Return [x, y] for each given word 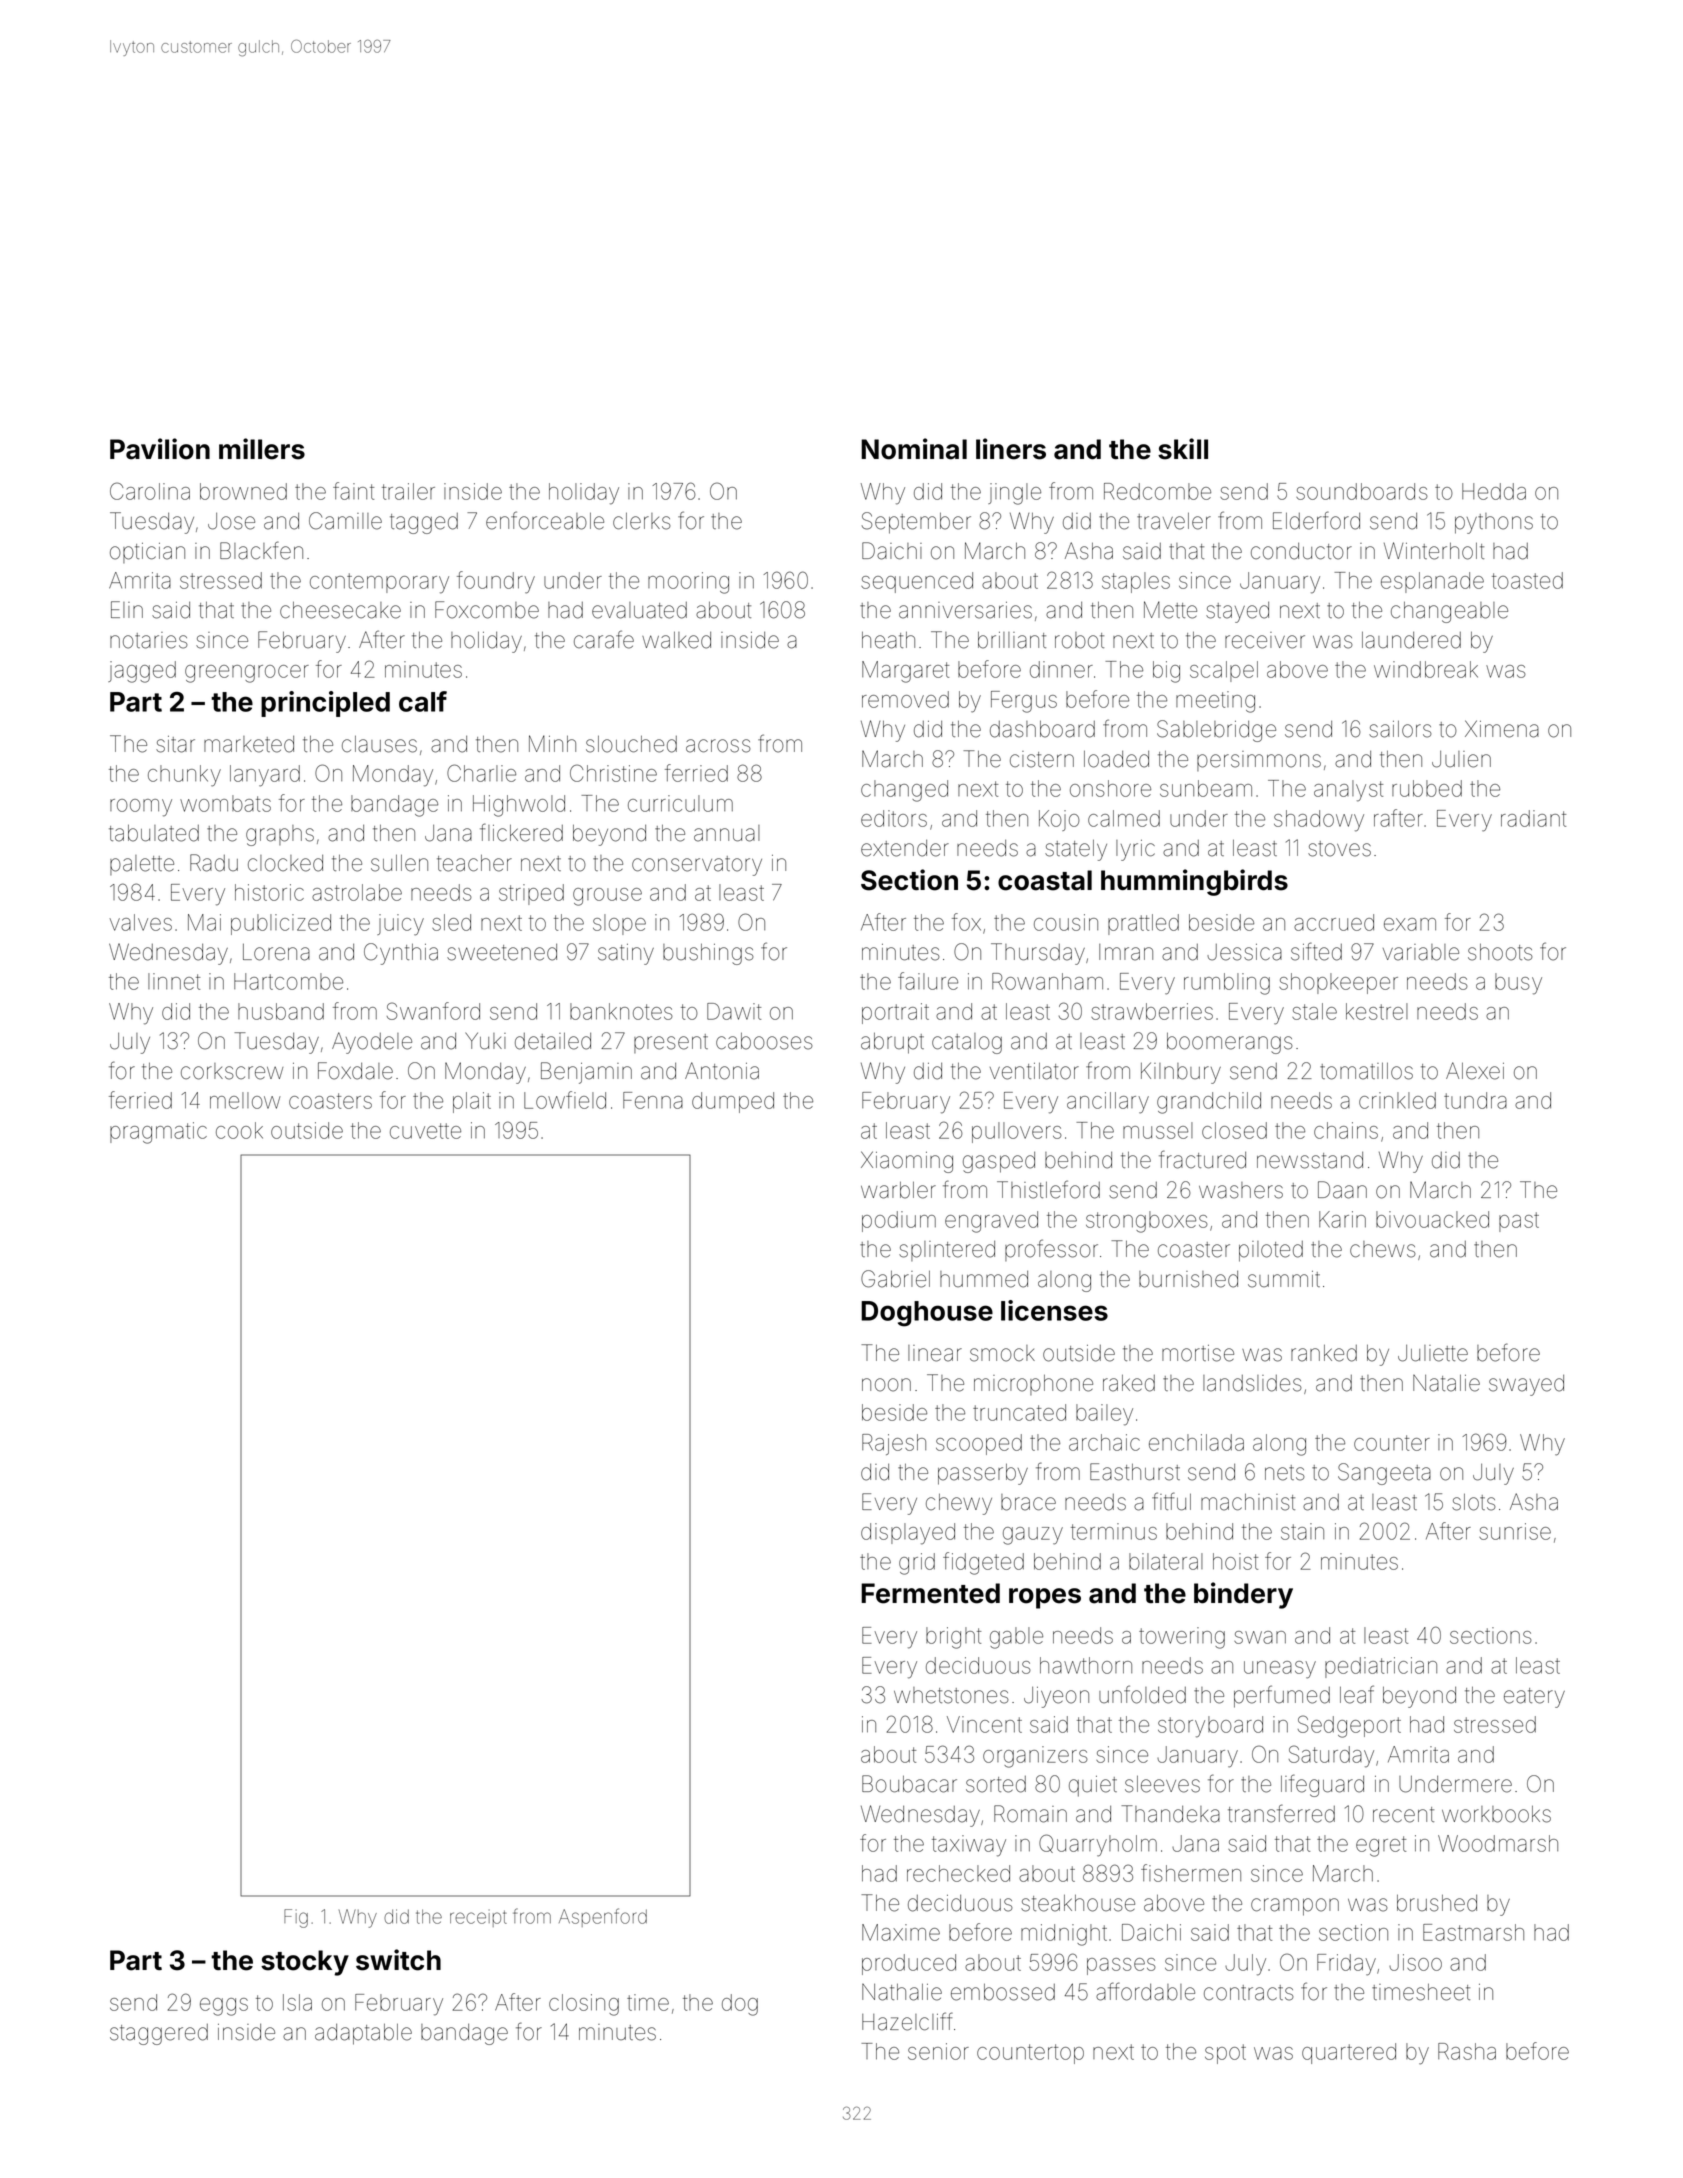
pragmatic [158, 1133]
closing [584, 2005]
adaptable [363, 2034]
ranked [1324, 1353]
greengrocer [247, 674]
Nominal [914, 449]
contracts [1249, 1993]
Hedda [1494, 491]
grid [917, 1564]
